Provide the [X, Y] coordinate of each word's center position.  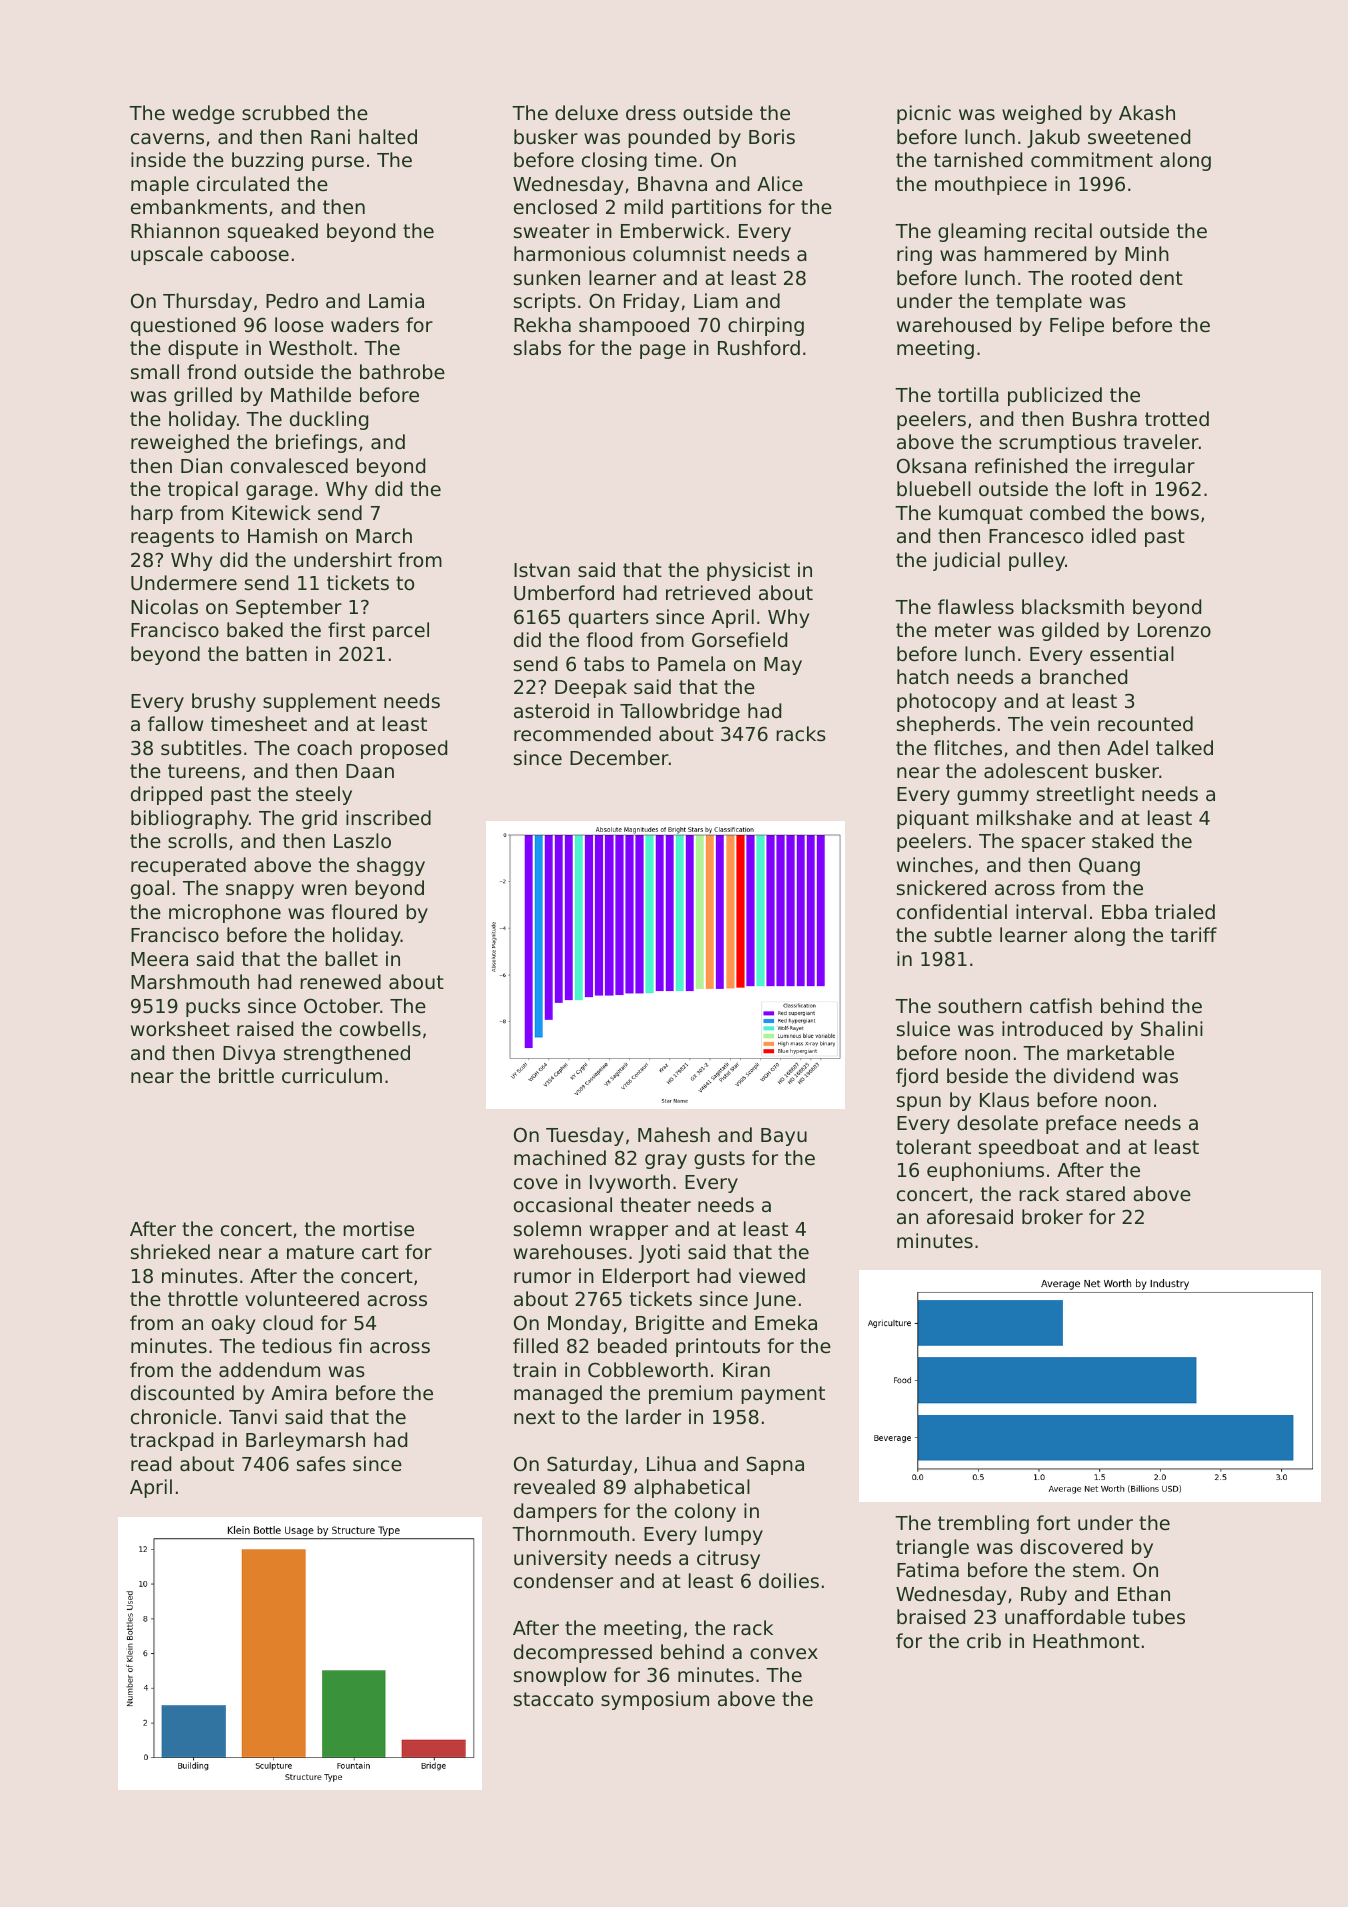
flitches [968, 747]
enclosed [555, 206]
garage [279, 492]
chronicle [173, 1416]
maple [160, 185]
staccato [553, 1699]
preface [1081, 1124]
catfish [1061, 1005]
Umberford [564, 592]
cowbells [380, 1028]
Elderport [646, 1277]
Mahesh [674, 1134]
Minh [1147, 253]
